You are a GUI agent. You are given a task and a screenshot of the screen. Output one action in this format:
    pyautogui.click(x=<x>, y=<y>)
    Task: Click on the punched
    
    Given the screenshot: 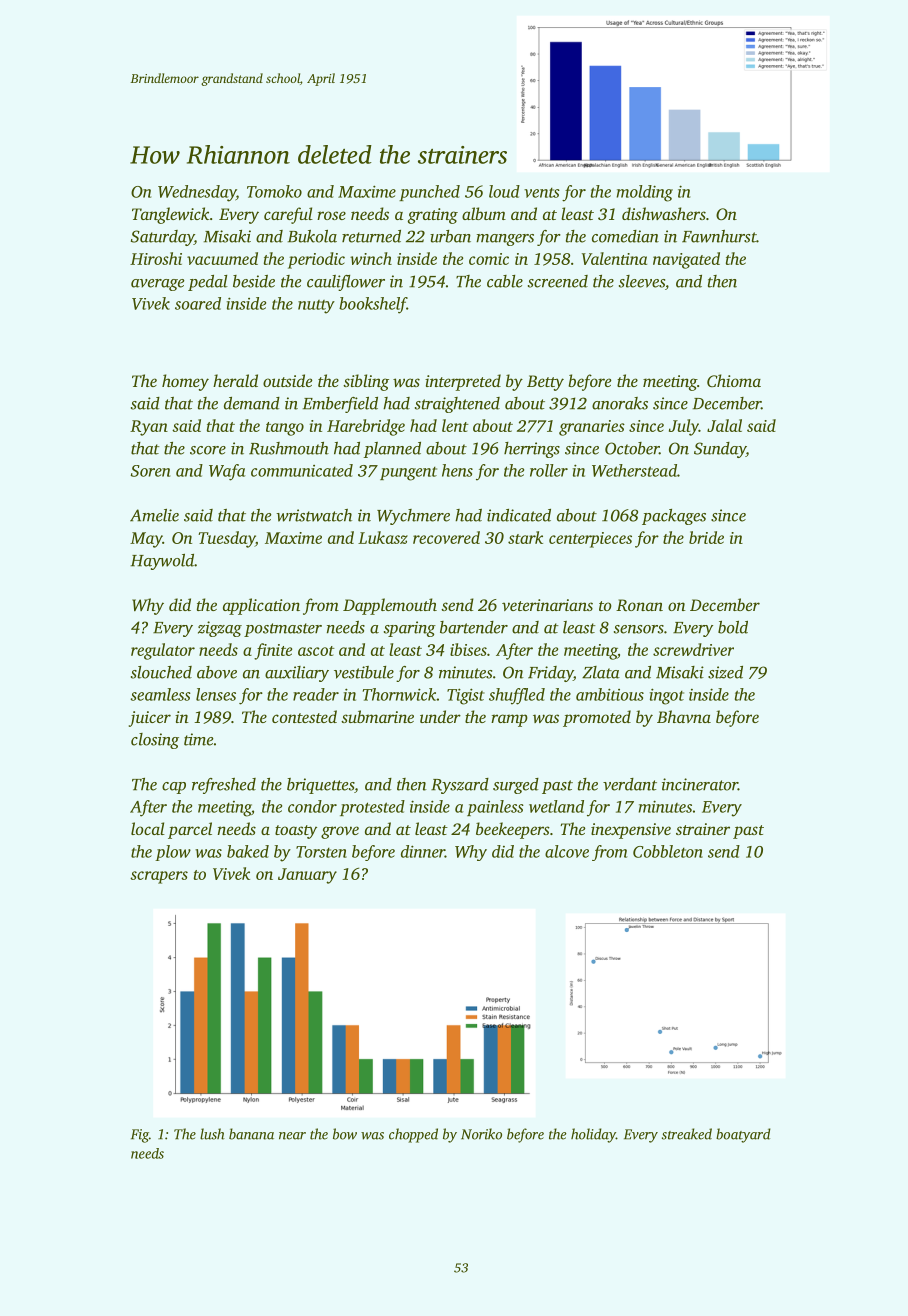 What is the action you would take?
    pyautogui.click(x=429, y=193)
